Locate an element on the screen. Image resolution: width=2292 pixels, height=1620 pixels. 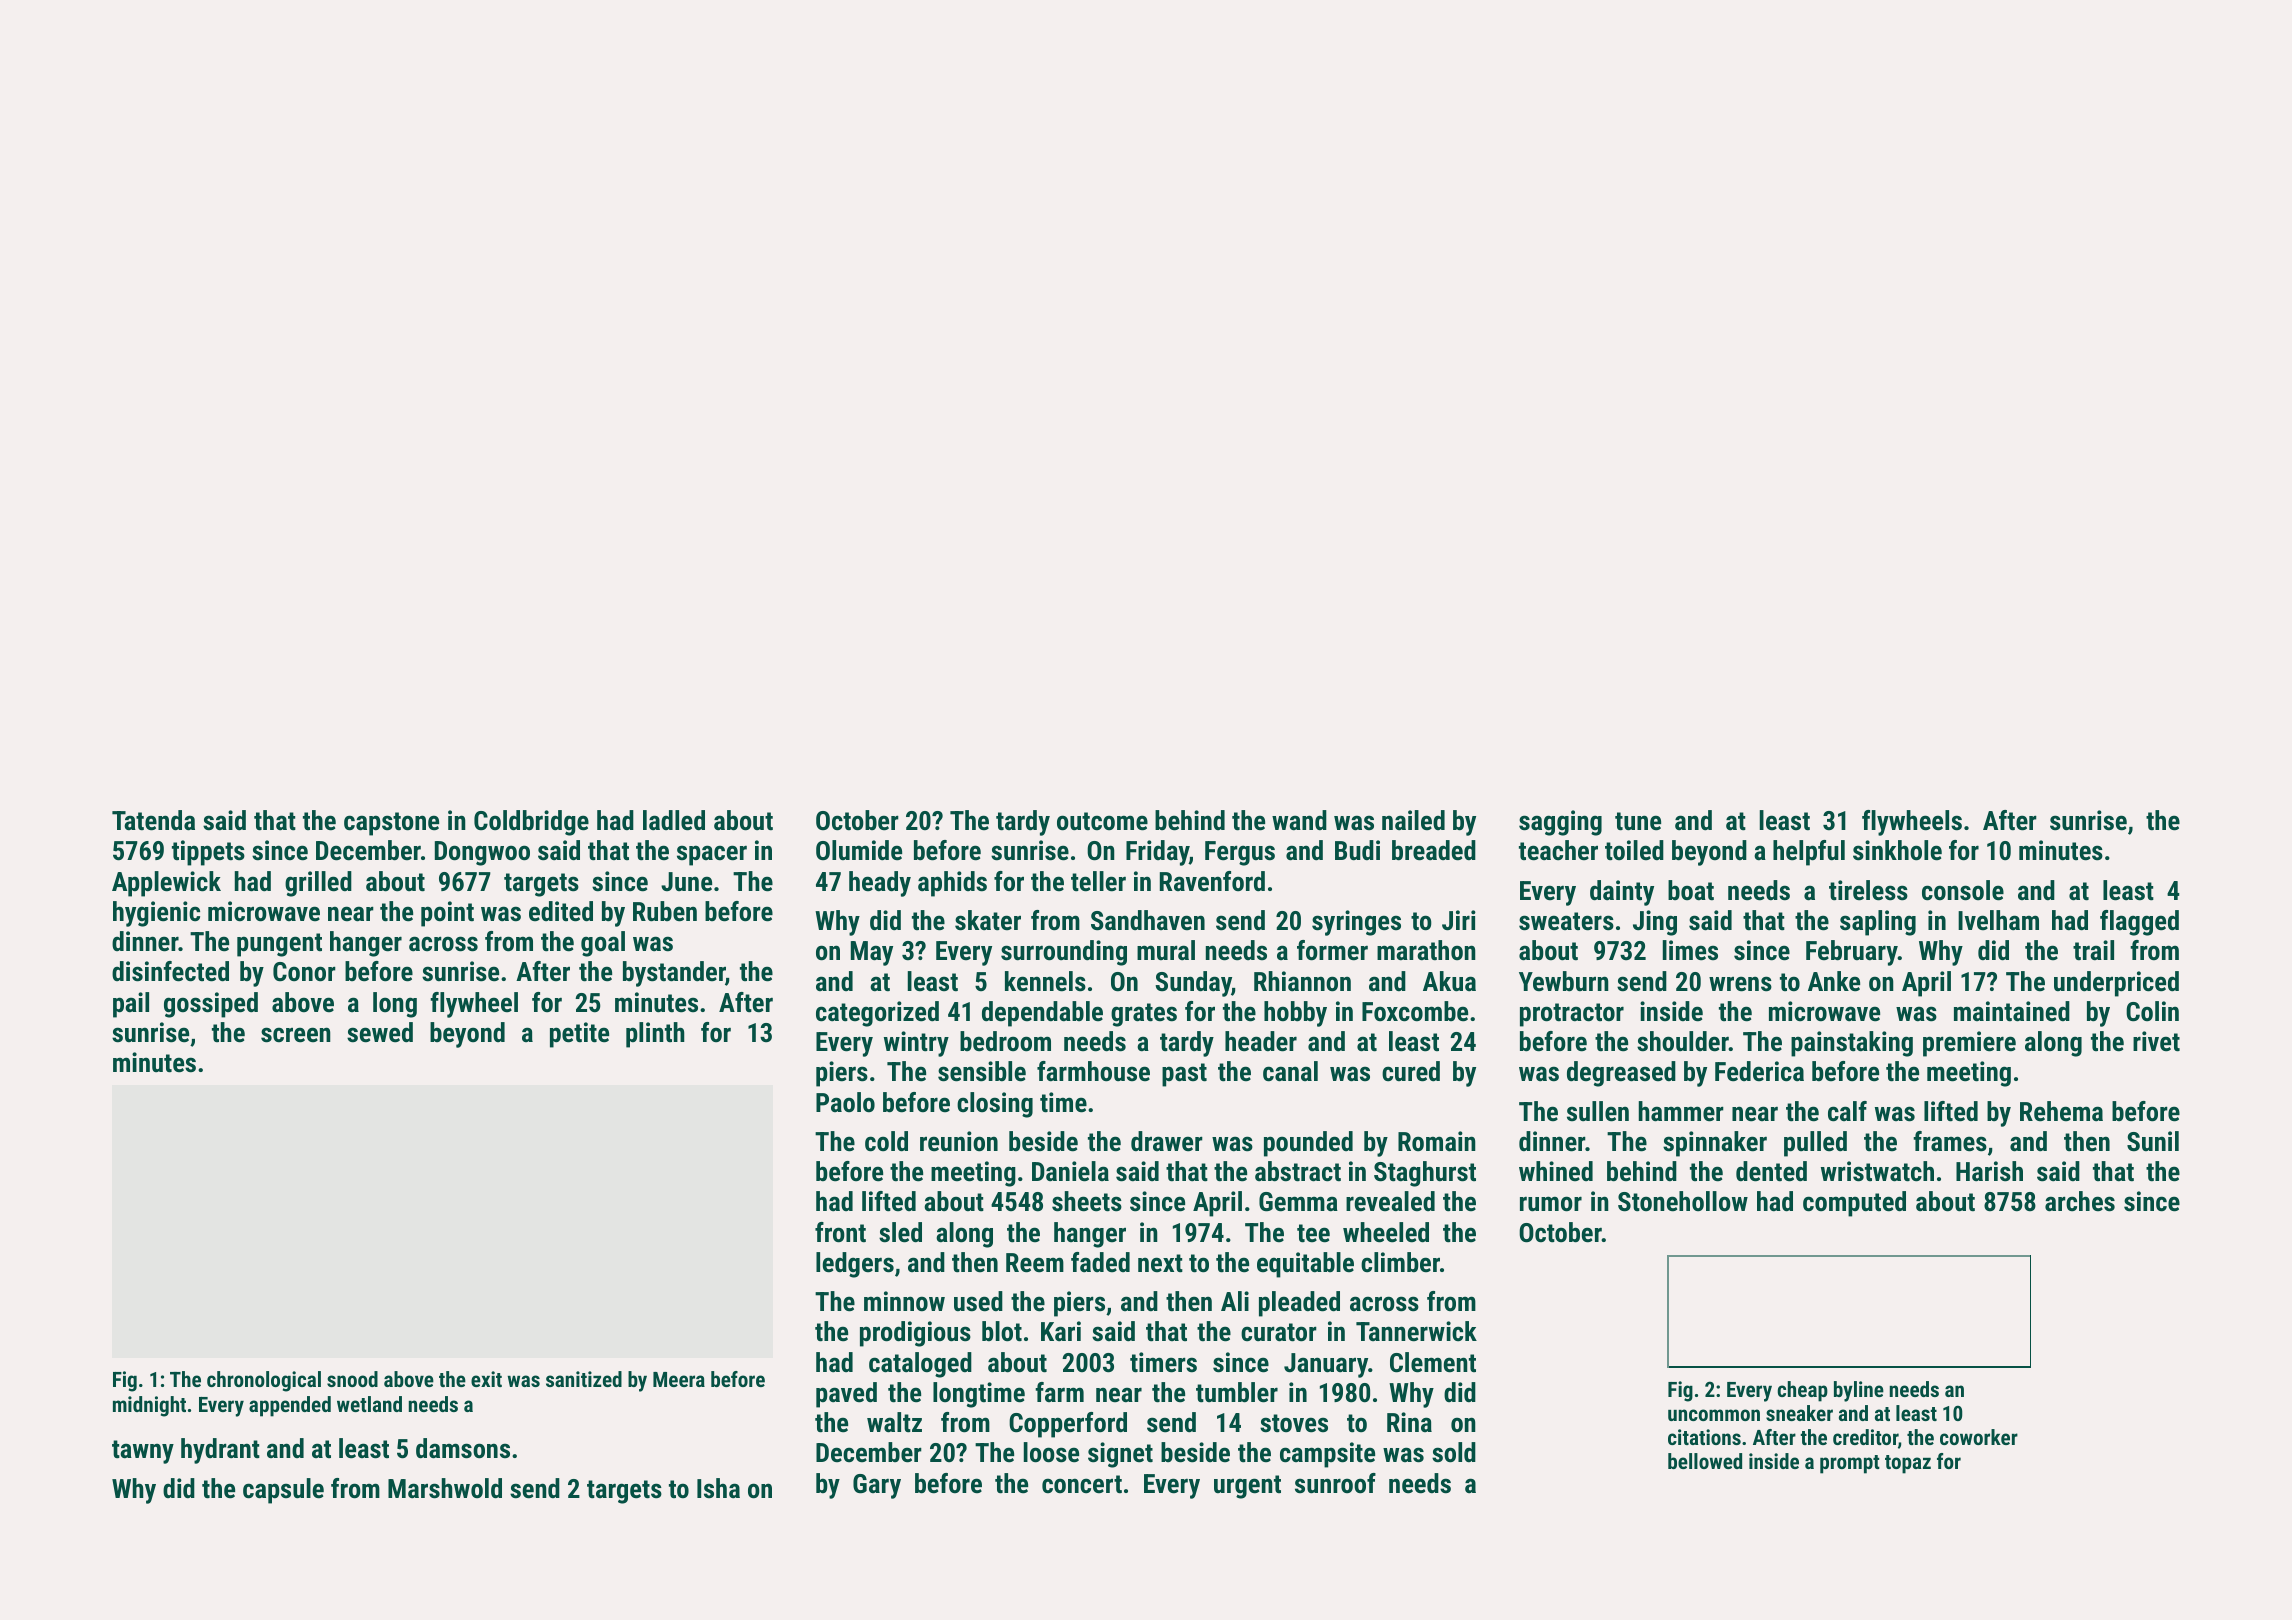
calf is located at coordinates (1847, 1111).
